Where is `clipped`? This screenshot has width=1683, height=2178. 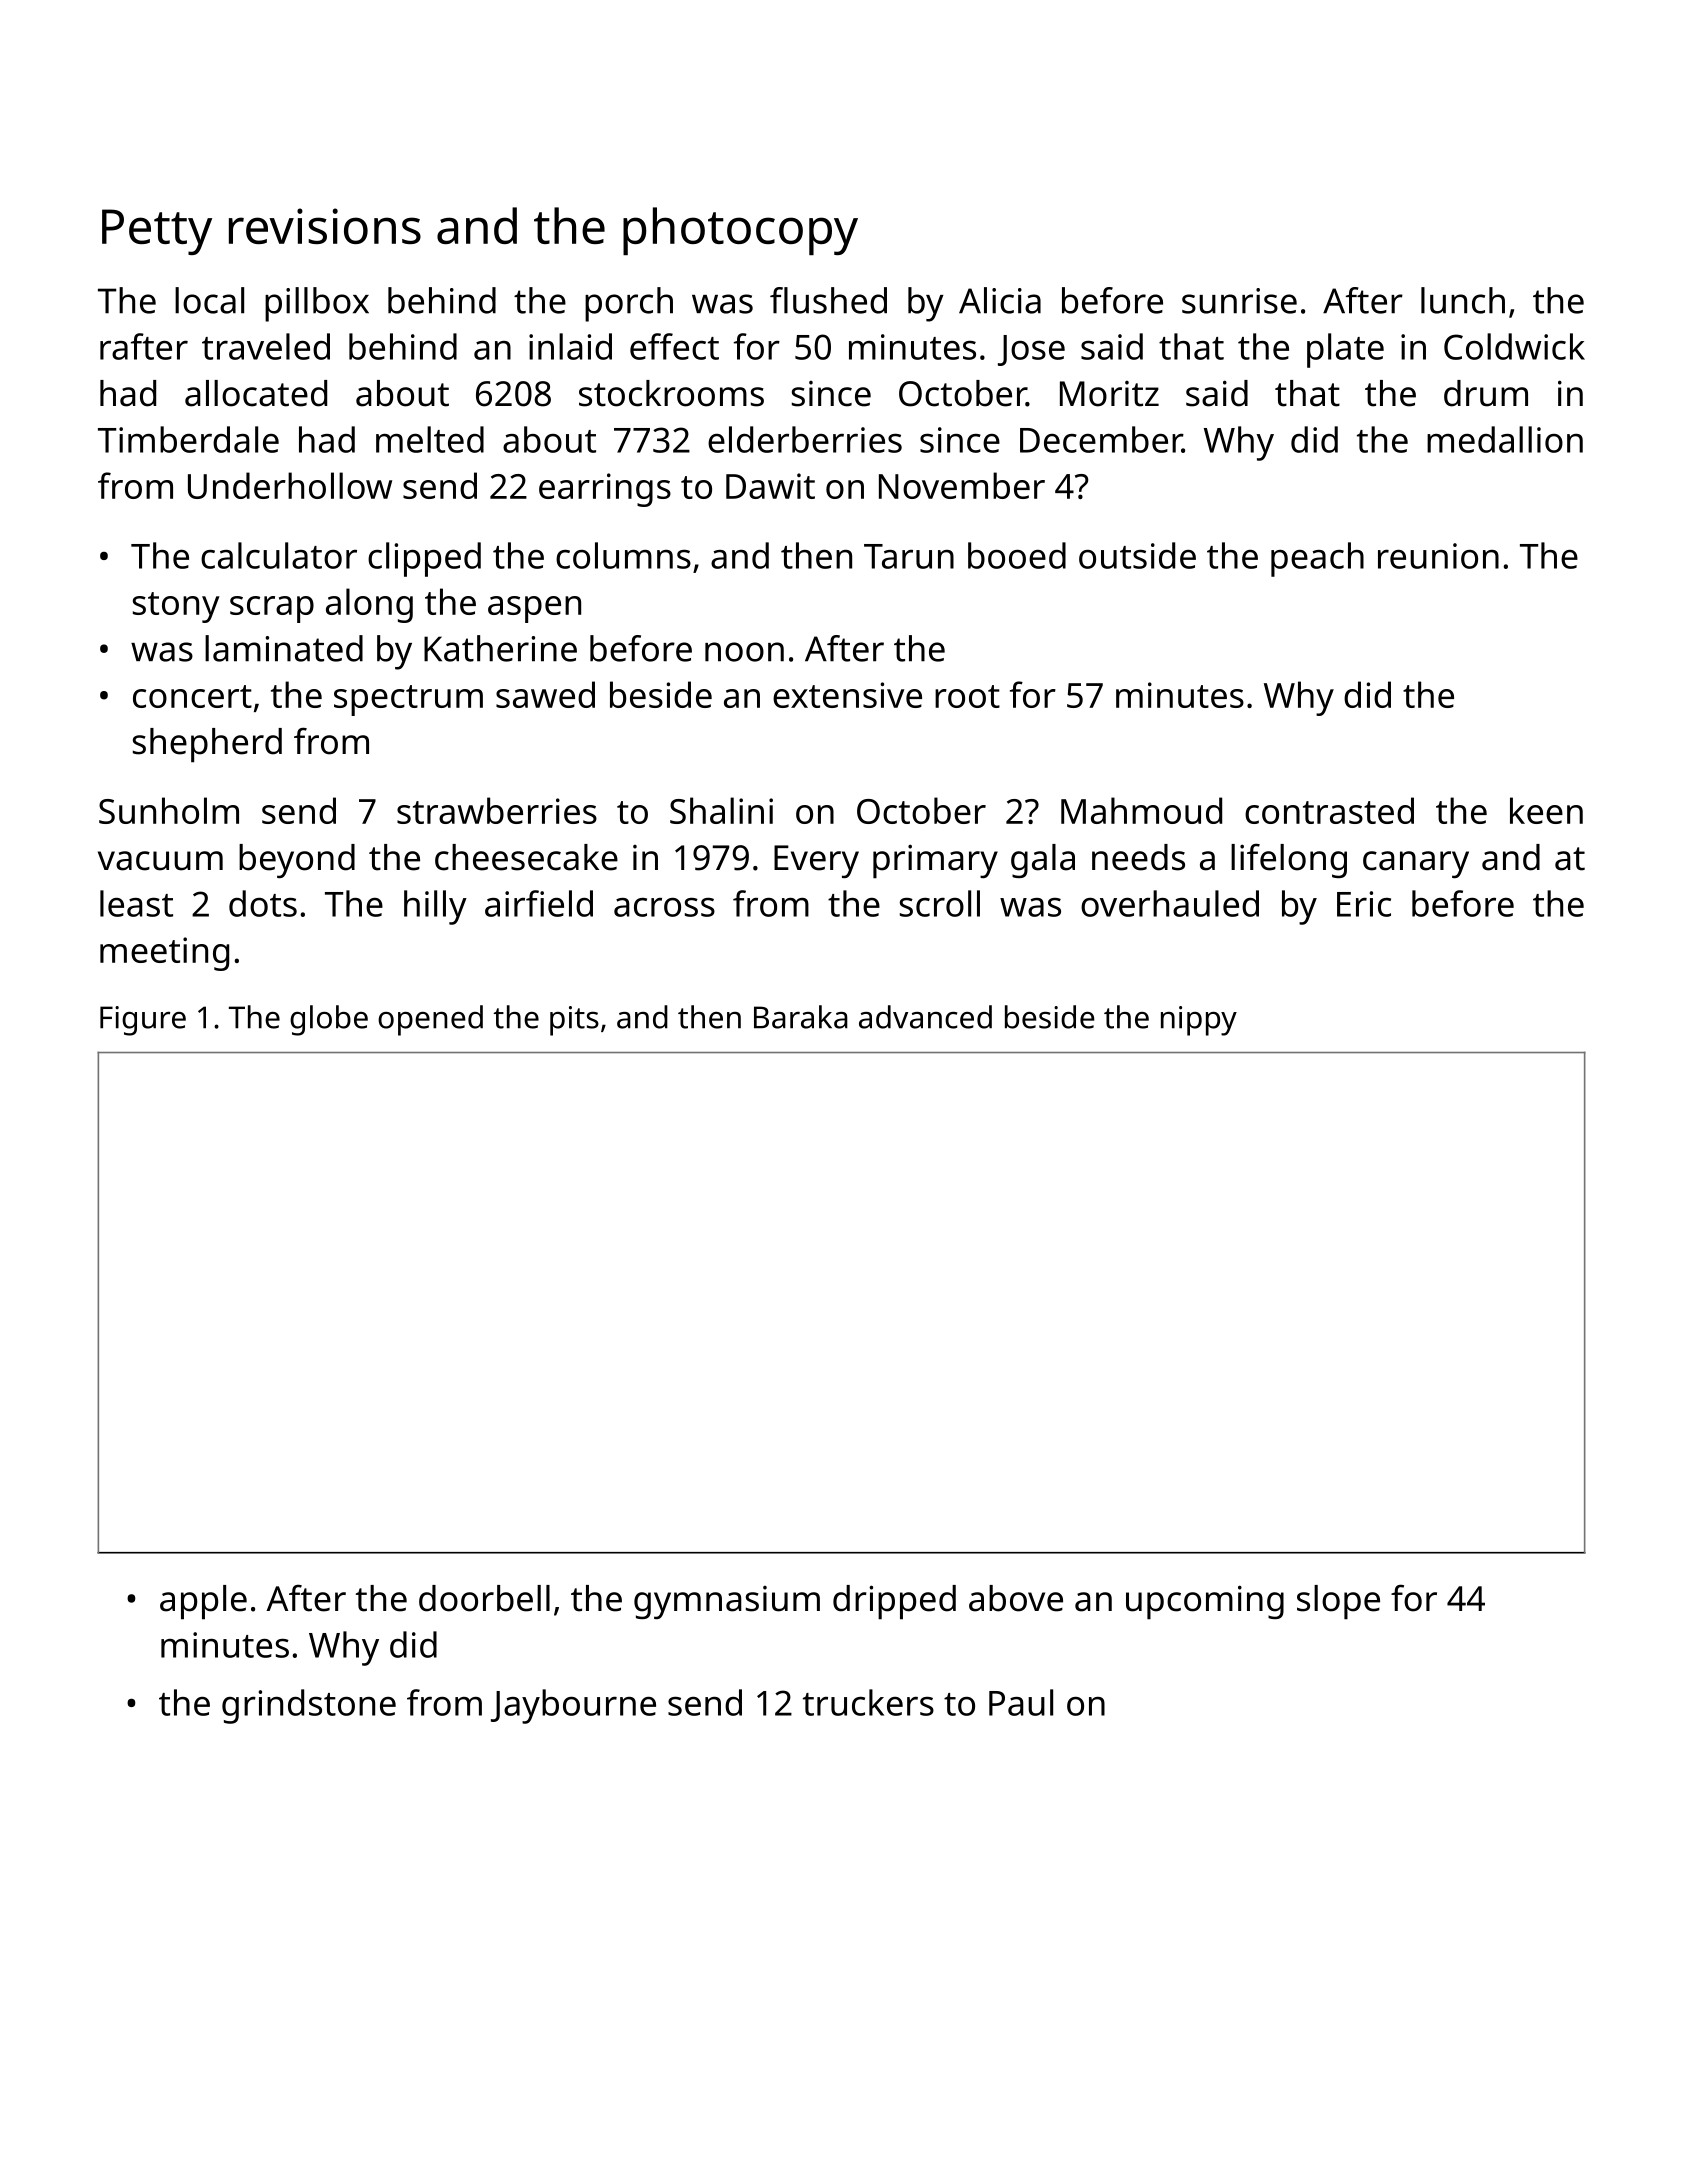
clipped is located at coordinates (424, 559).
